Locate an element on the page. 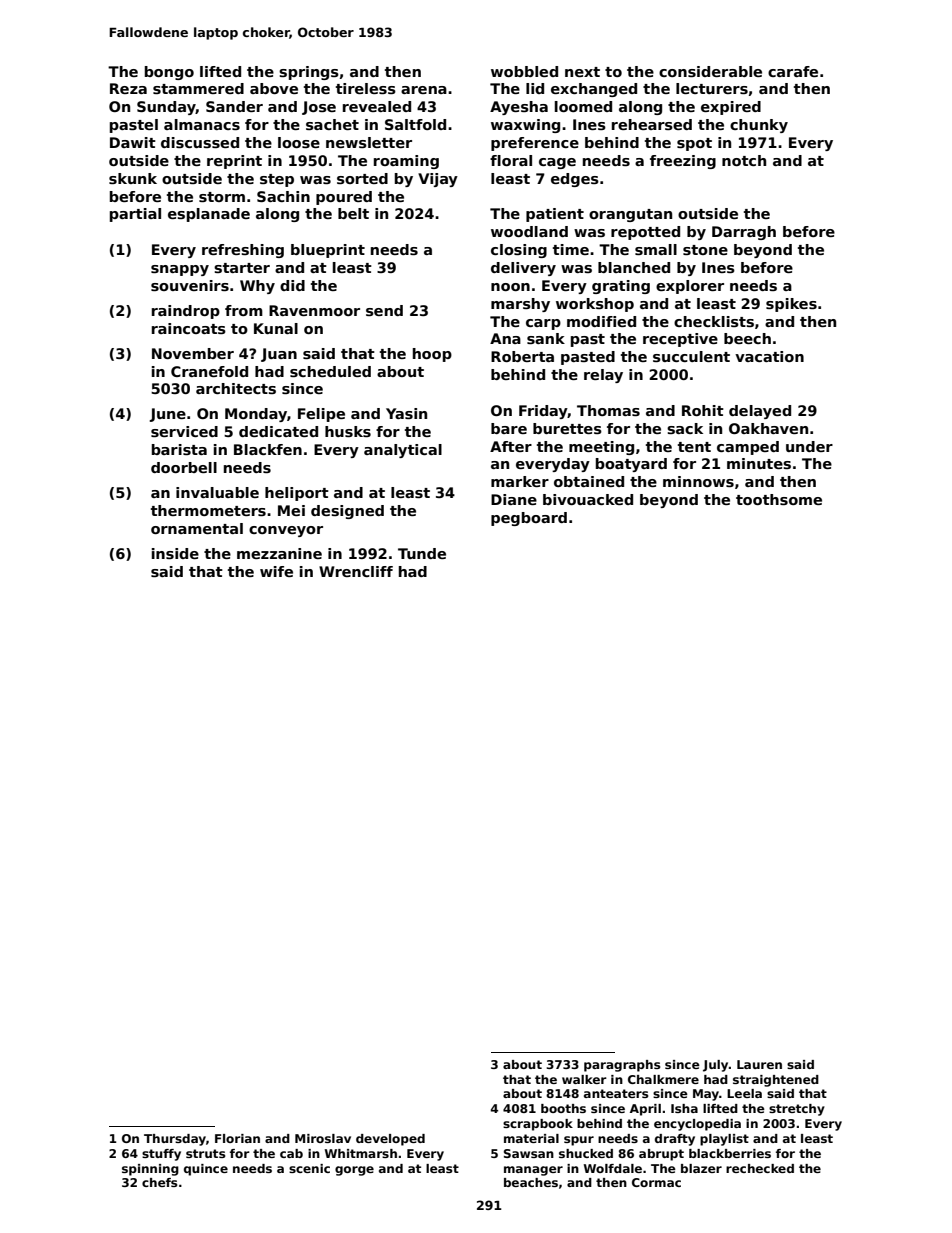  paragraphs is located at coordinates (622, 1066).
